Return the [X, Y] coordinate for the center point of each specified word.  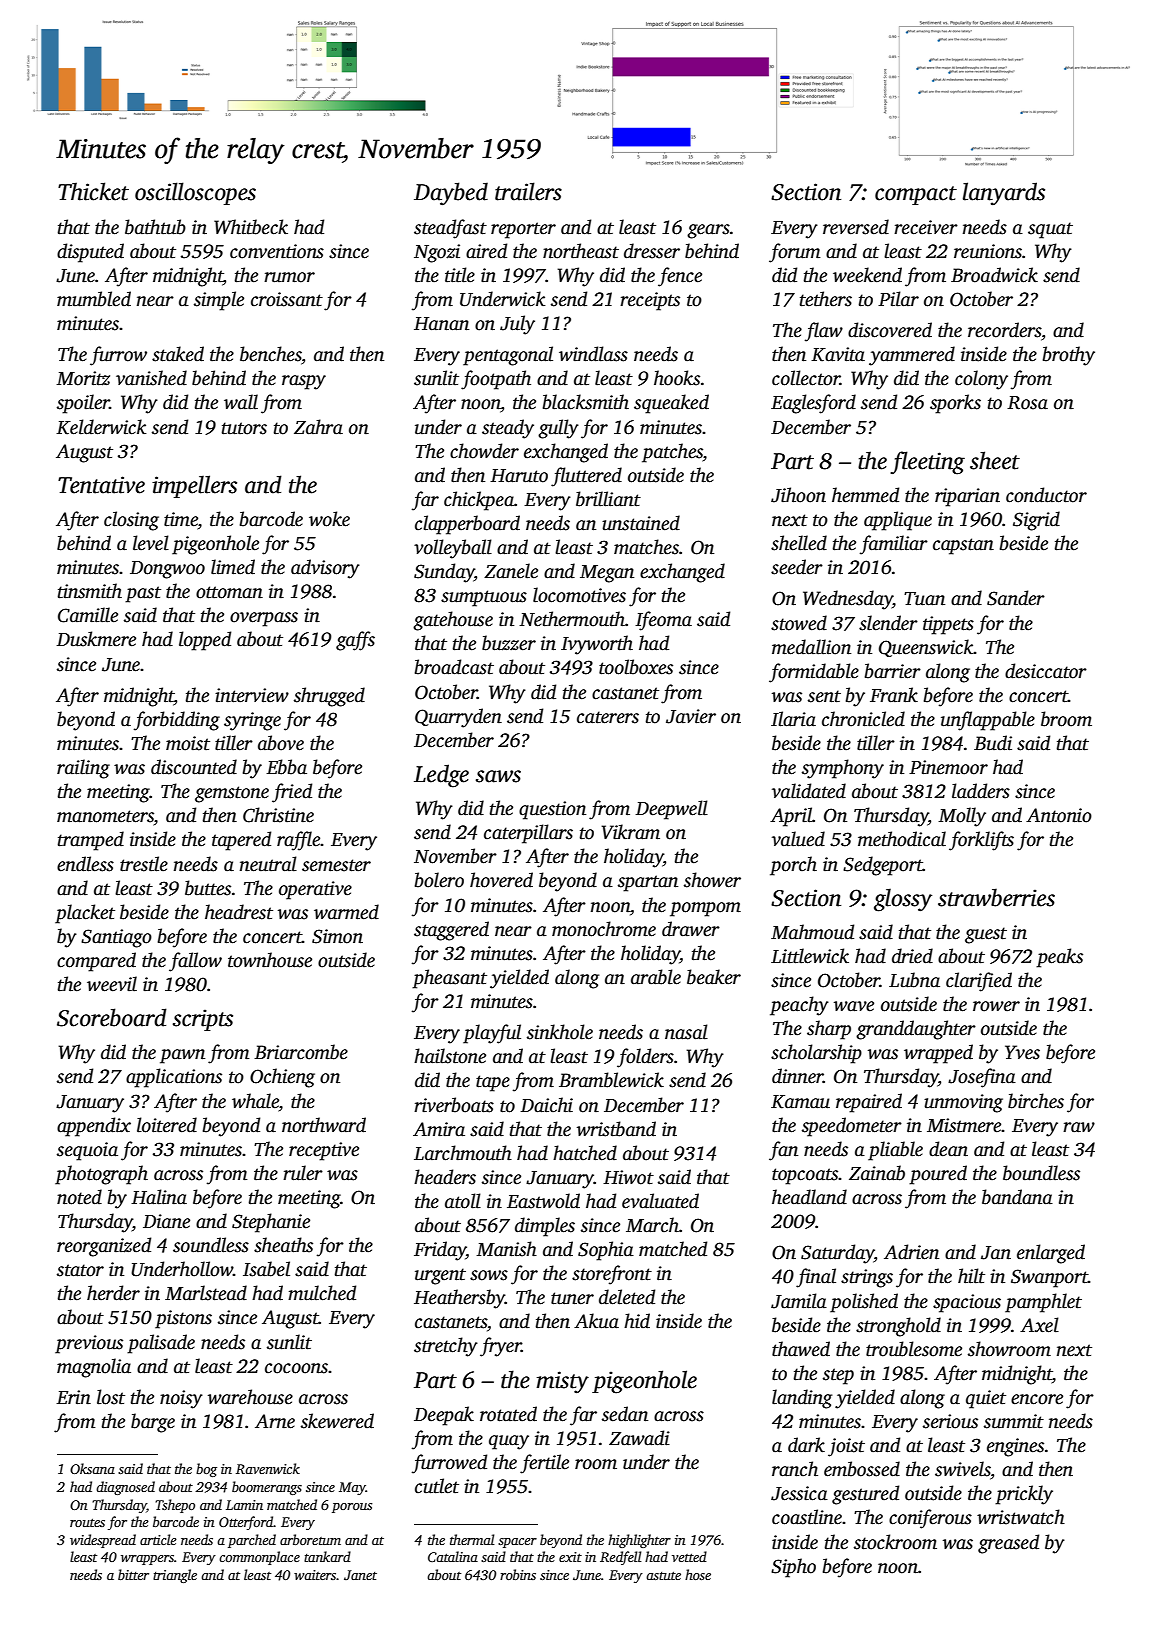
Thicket [93, 191]
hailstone [450, 1056]
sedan [625, 1414]
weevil [112, 984]
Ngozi [437, 253]
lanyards [1004, 194]
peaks [1059, 958]
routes [87, 1523]
